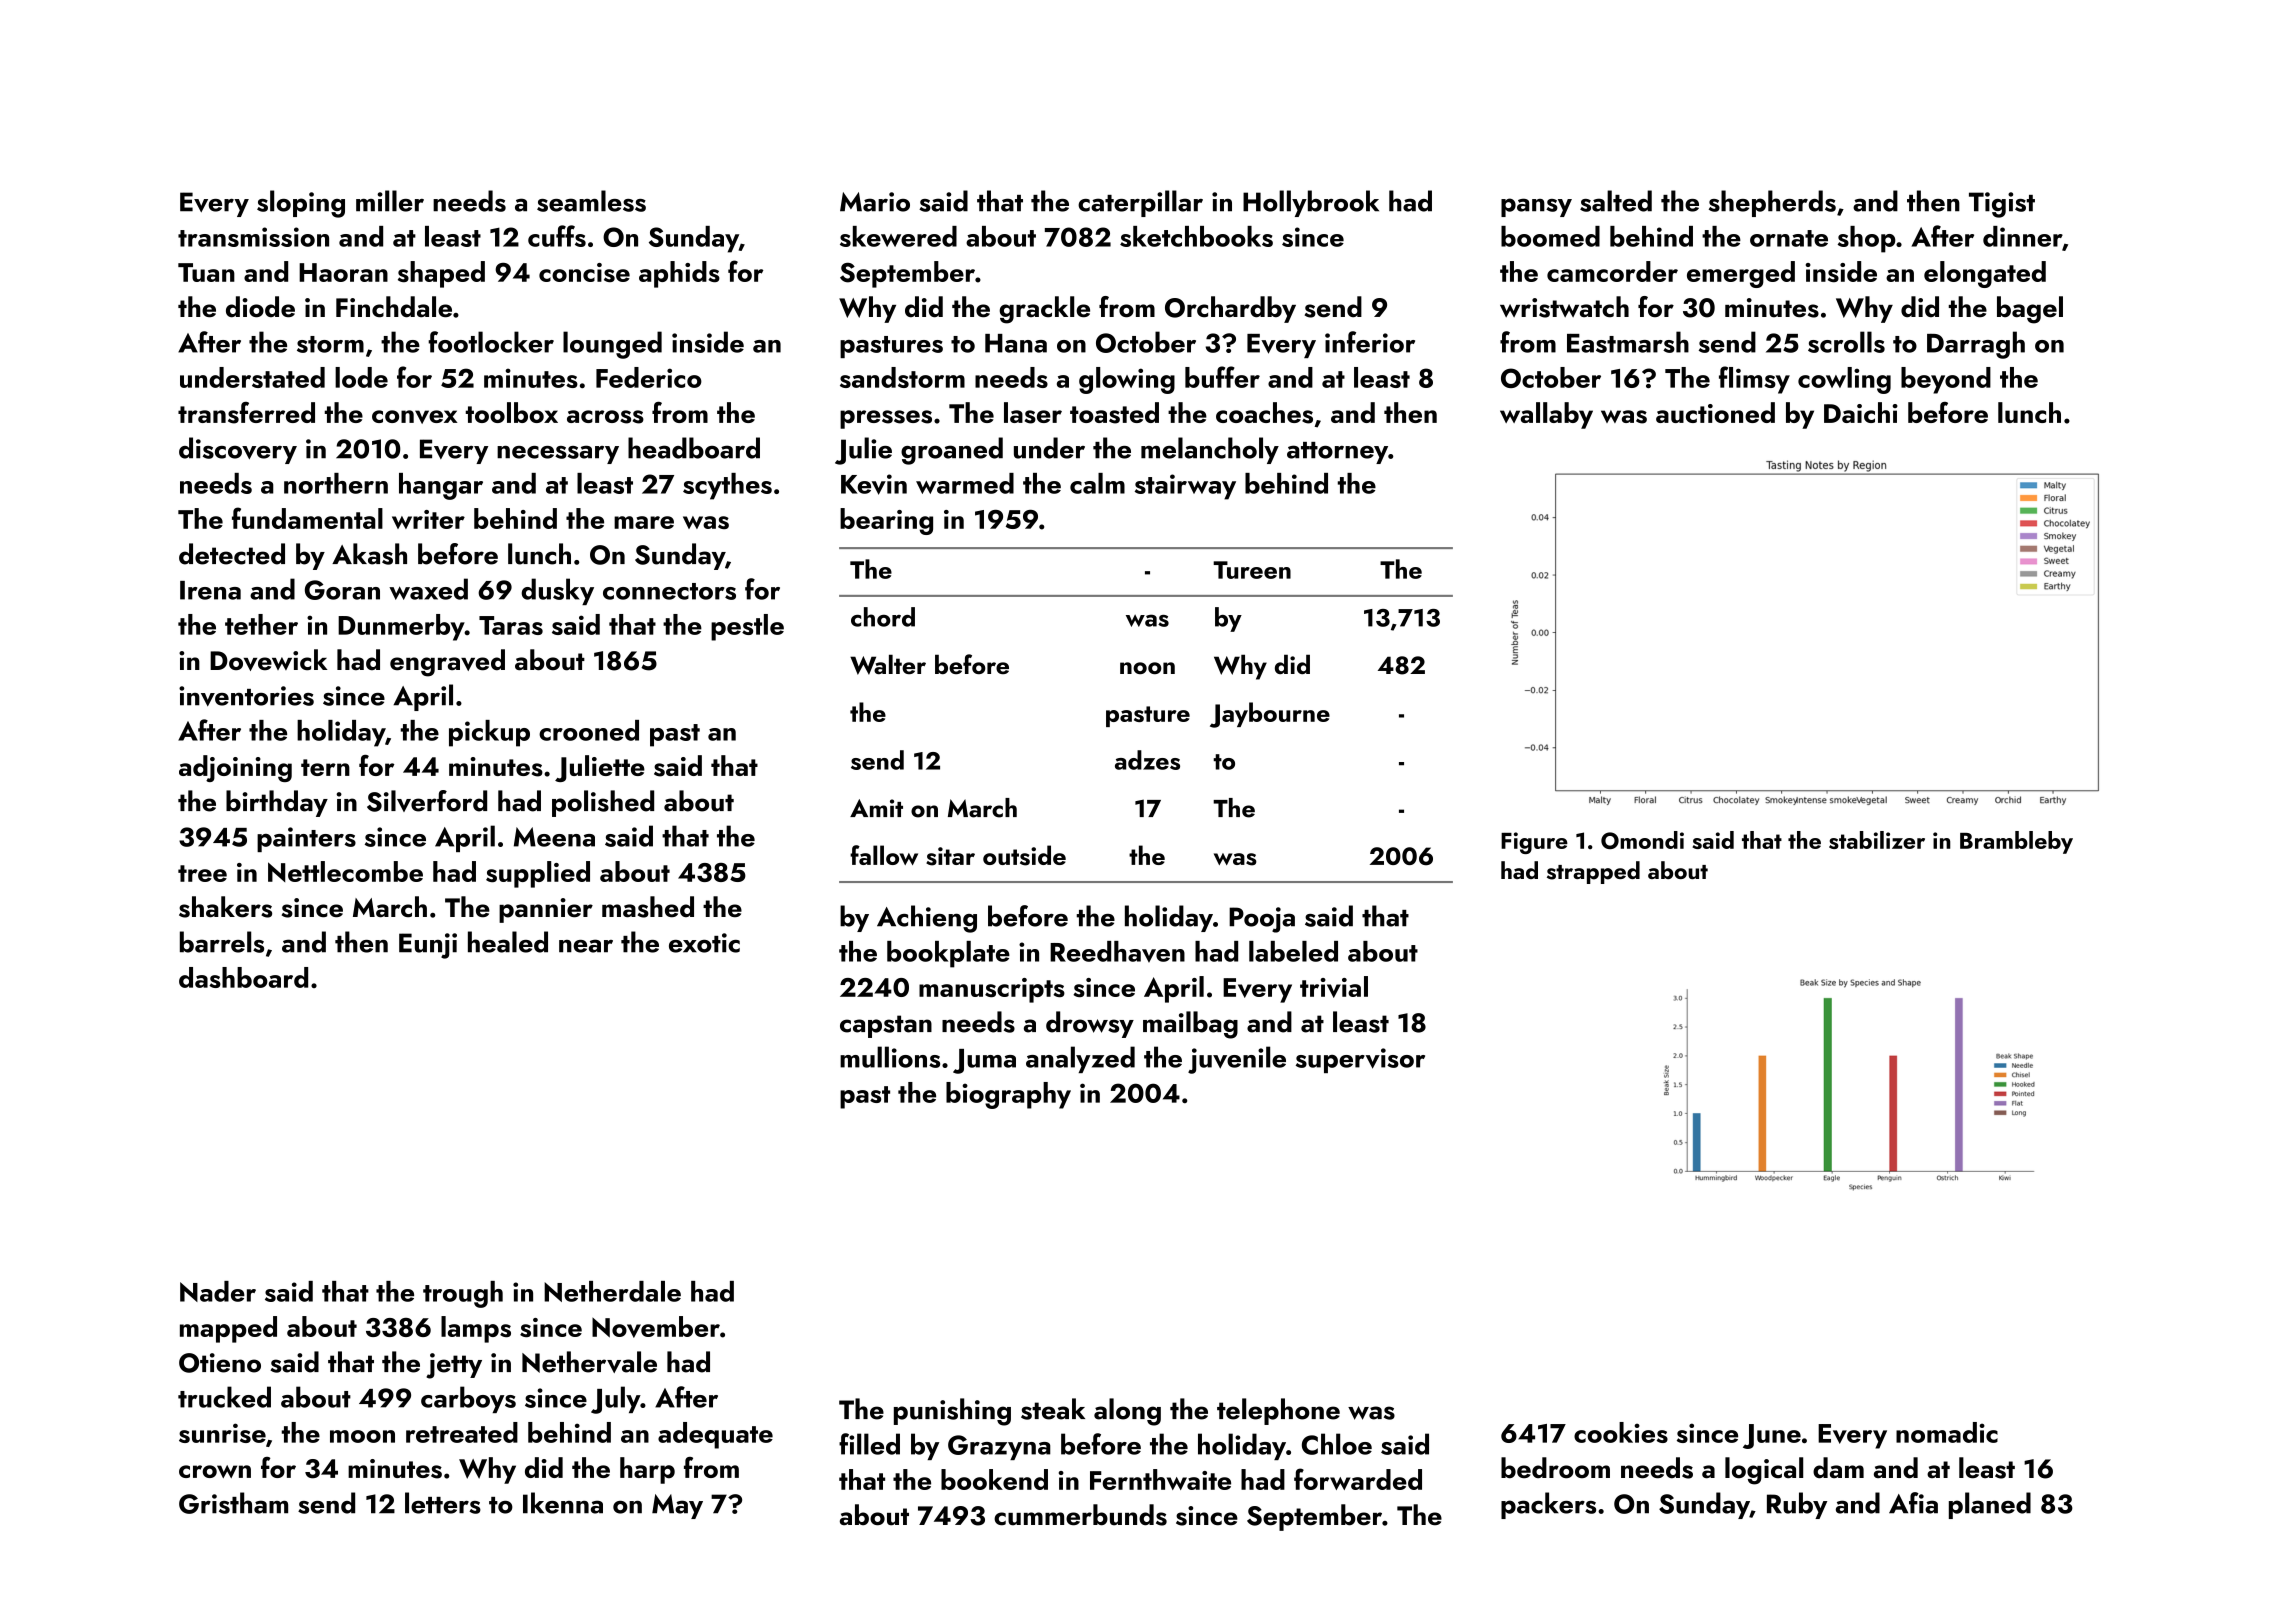 Image resolution: width=2292 pixels, height=1620 pixels. What do you see at coordinates (1360, 1060) in the image?
I see `supervisor` at bounding box center [1360, 1060].
